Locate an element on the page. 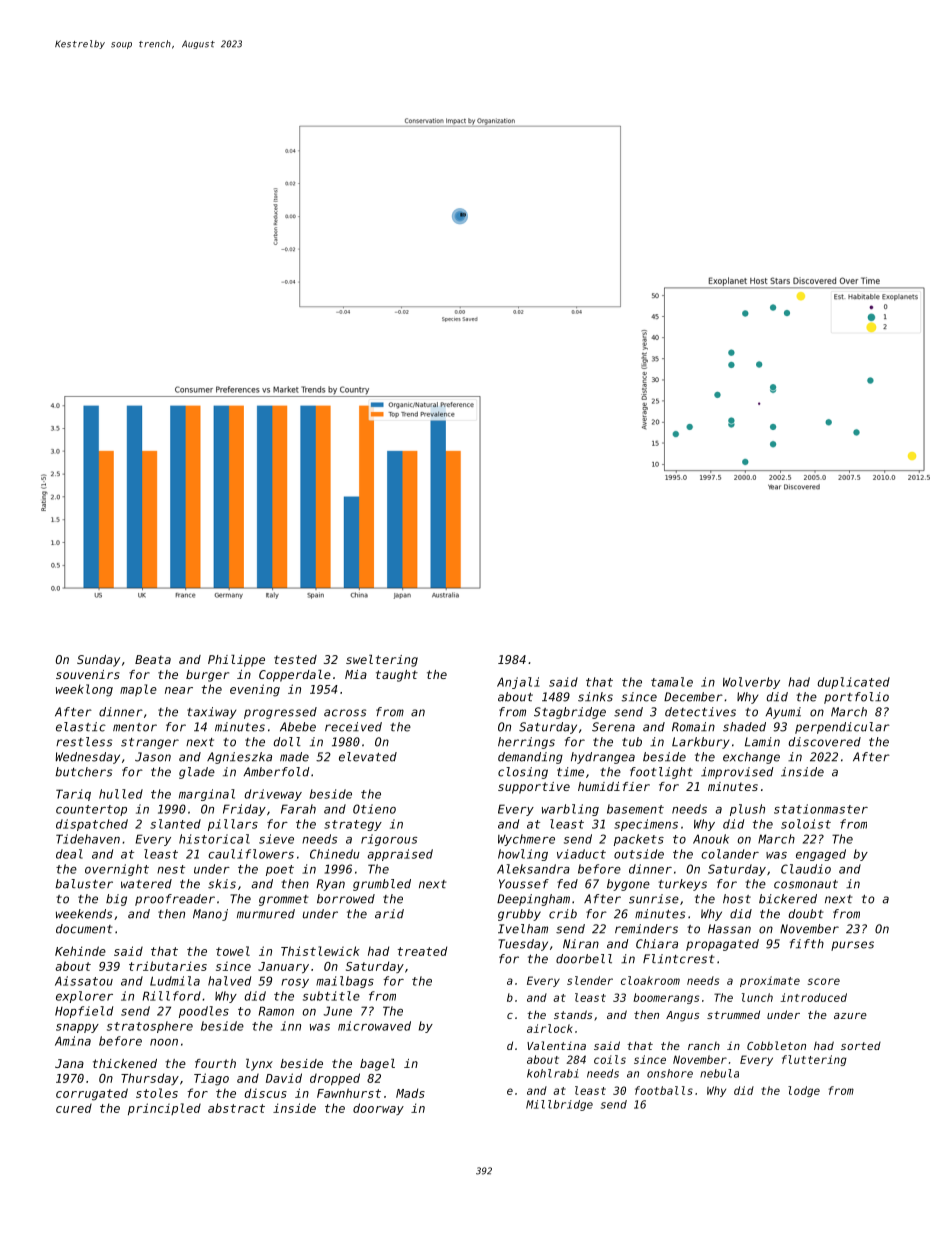 The image size is (952, 1233). improvised is located at coordinates (737, 773).
